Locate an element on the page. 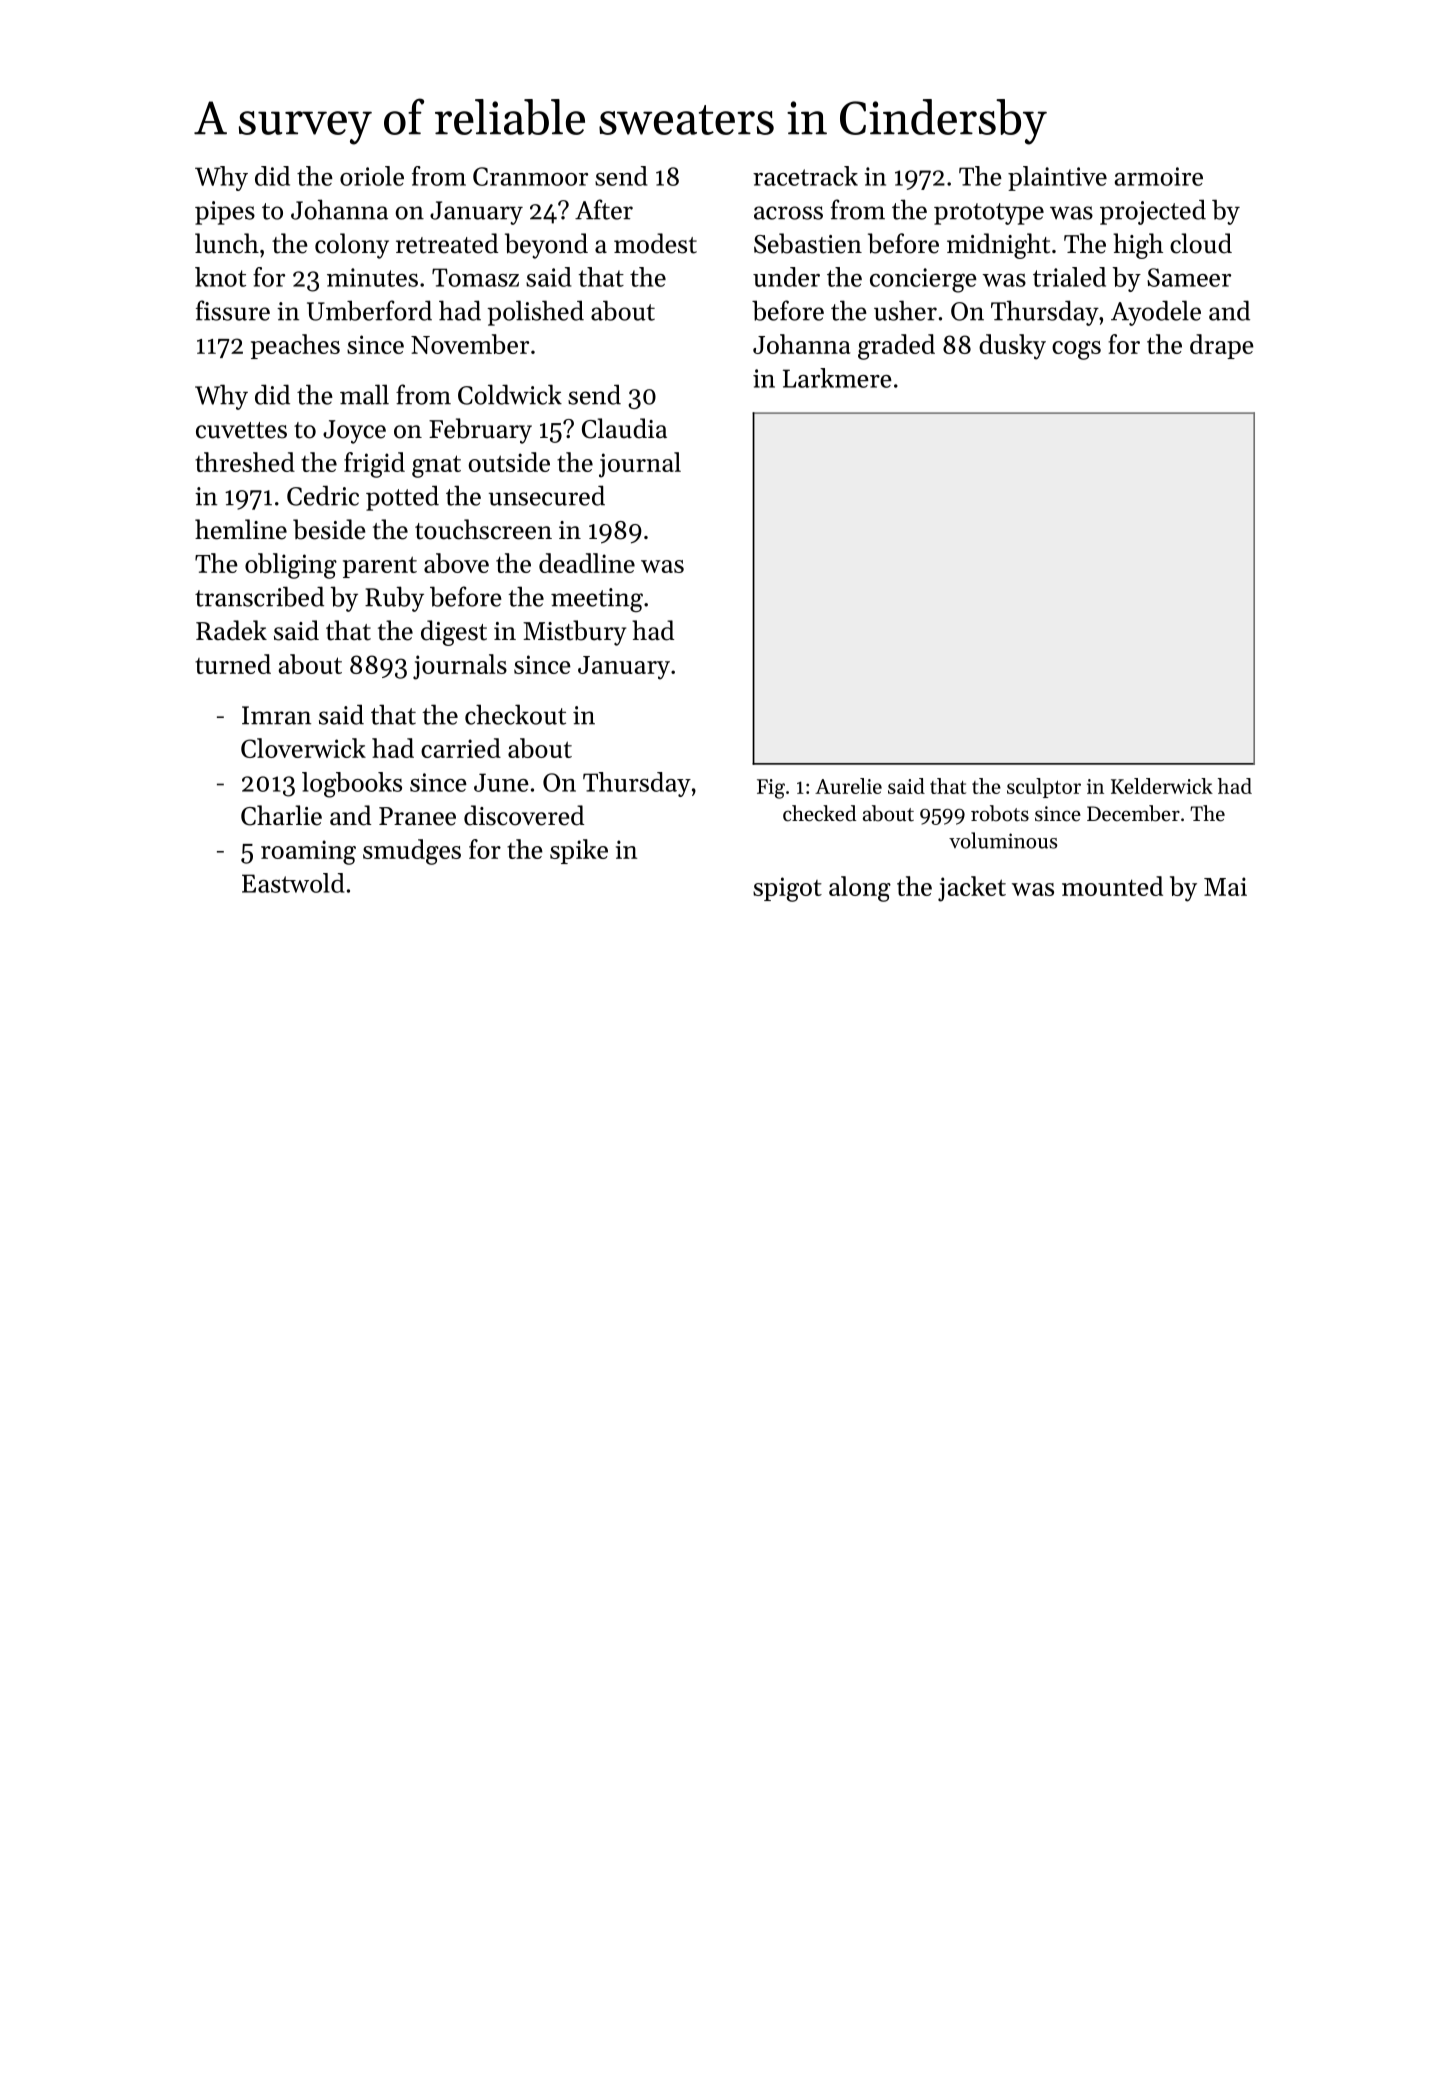  meeting is located at coordinates (597, 600).
